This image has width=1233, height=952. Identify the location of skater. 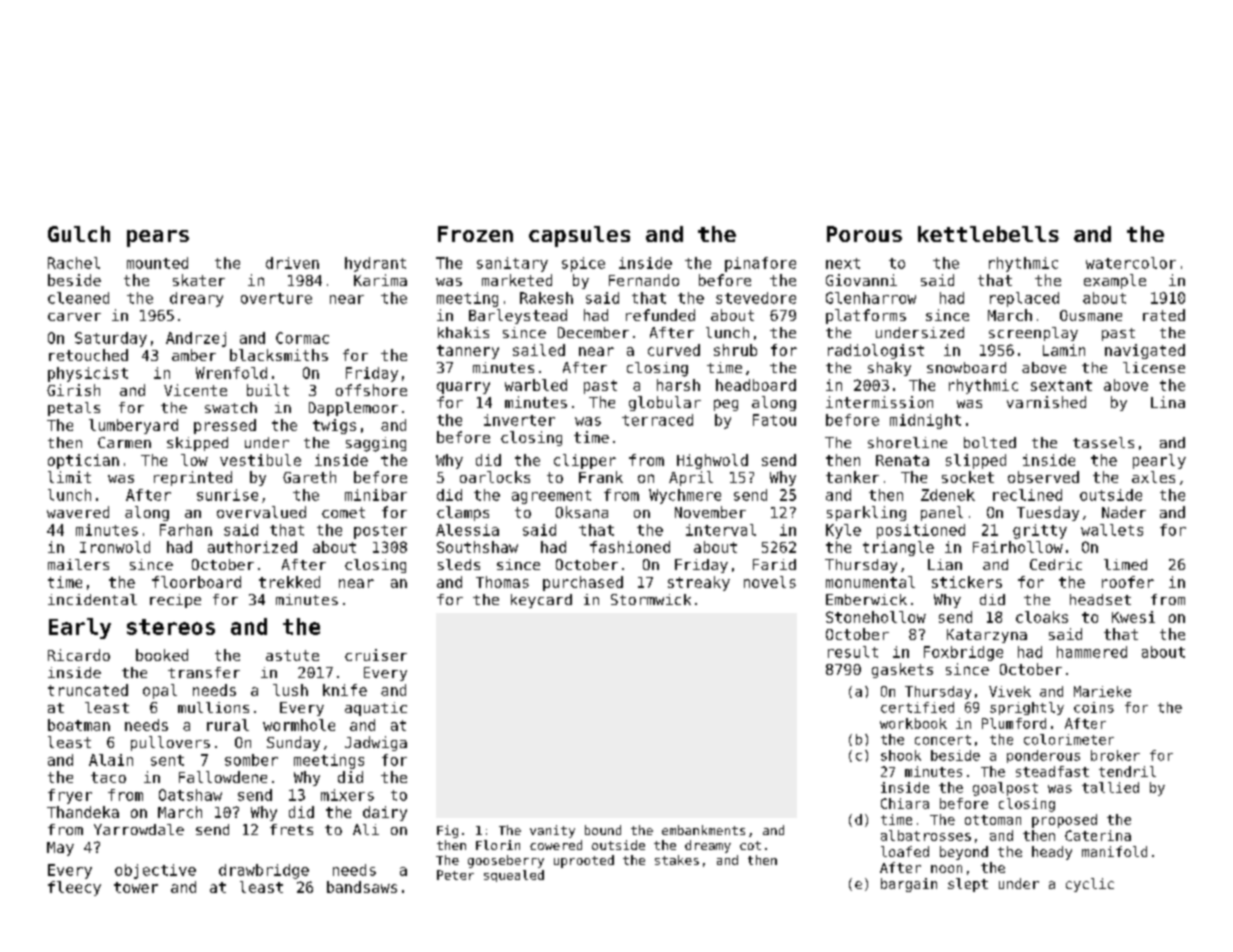
(199, 280).
